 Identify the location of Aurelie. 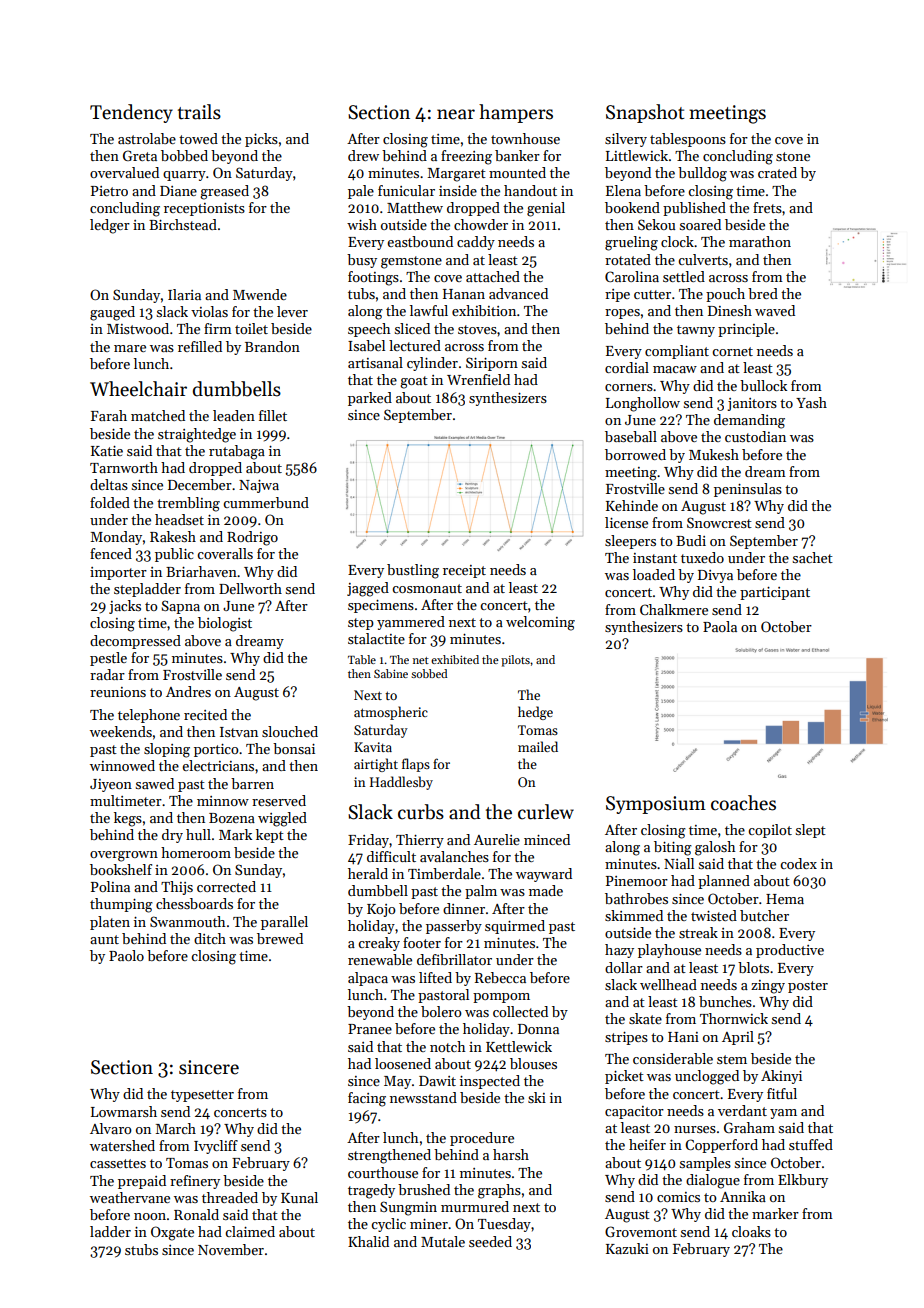
(497, 839).
